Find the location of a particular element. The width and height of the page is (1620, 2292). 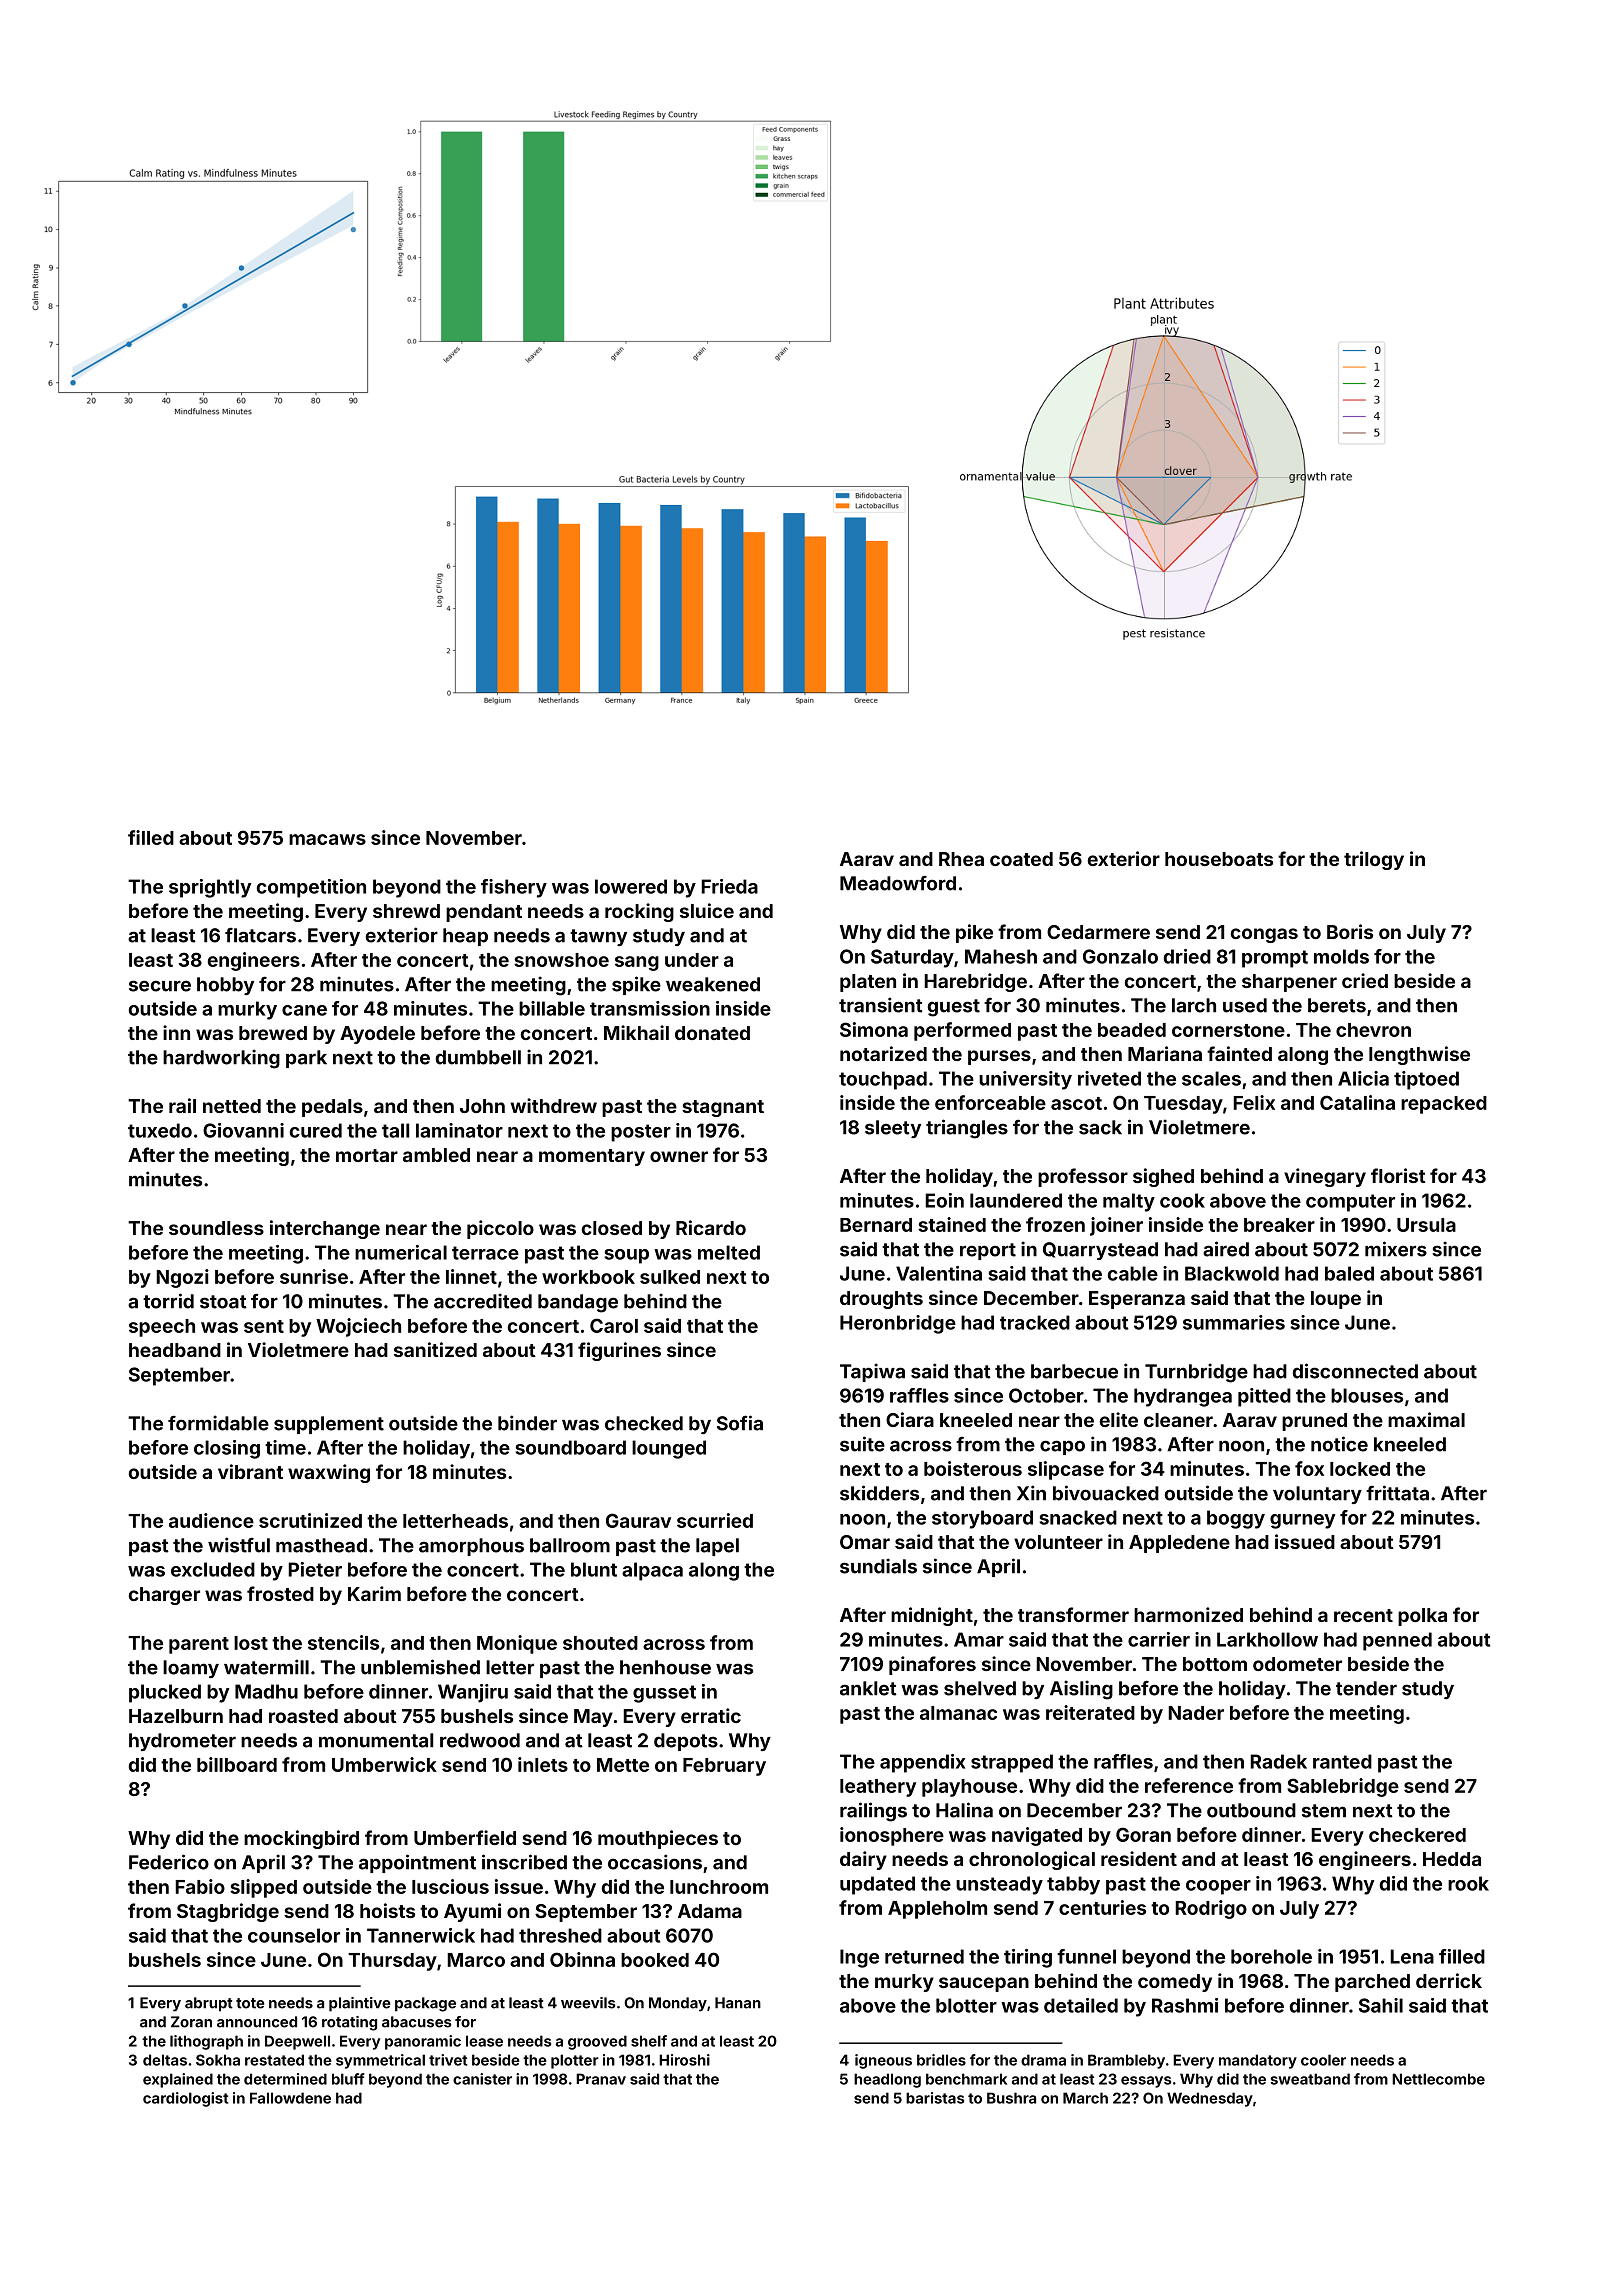

houseboats is located at coordinates (1219, 859).
